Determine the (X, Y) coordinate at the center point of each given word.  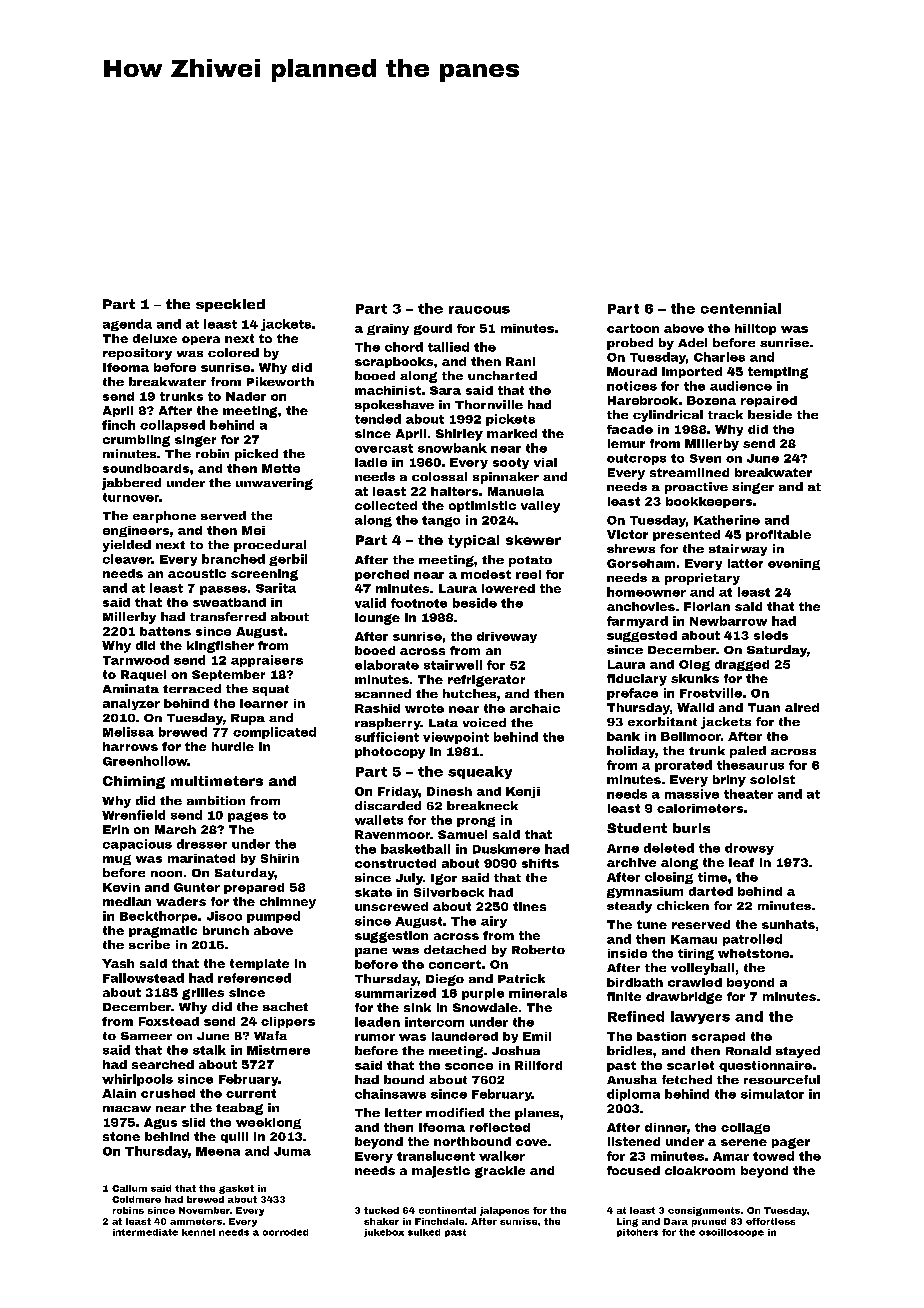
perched (382, 575)
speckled (230, 305)
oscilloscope (731, 1233)
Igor (444, 879)
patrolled (752, 940)
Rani (520, 361)
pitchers (637, 1233)
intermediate (145, 1232)
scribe (149, 944)
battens (165, 631)
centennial (741, 308)
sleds (771, 635)
